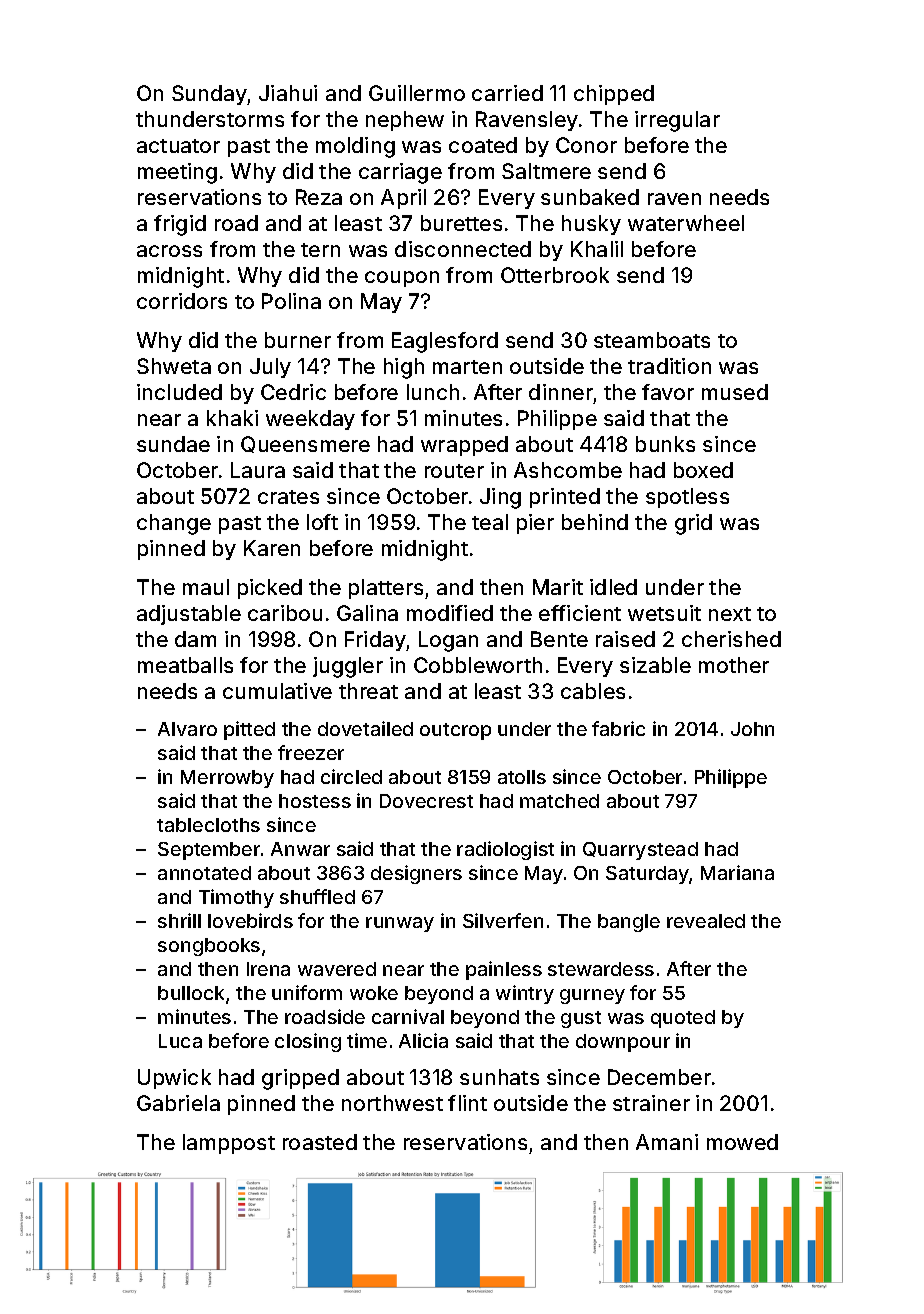 Image resolution: width=924 pixels, height=1314 pixels. Describe the element at coordinates (320, 1142) in the screenshot. I see `roasted` at that location.
